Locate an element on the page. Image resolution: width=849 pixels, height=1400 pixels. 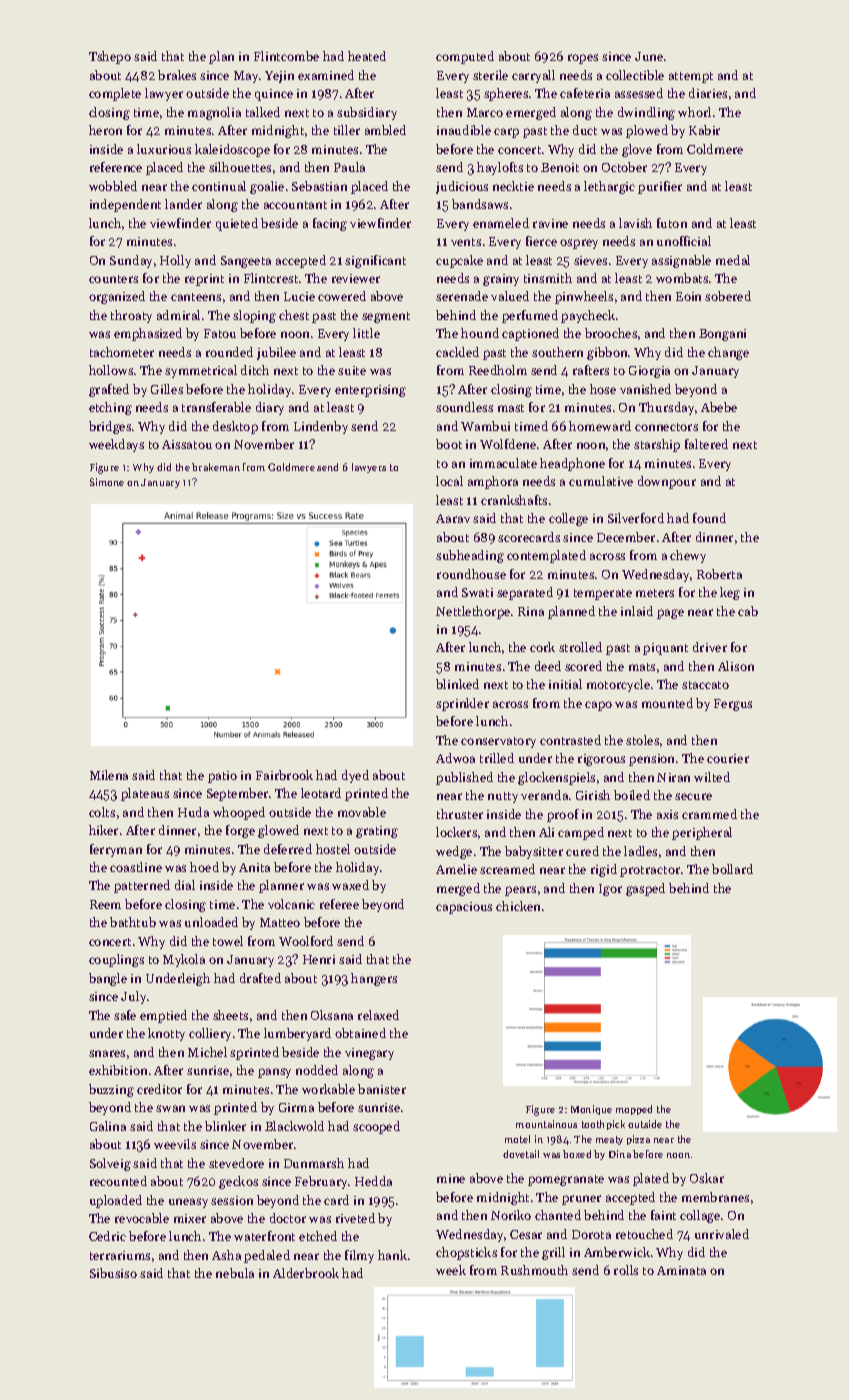
Eoin is located at coordinates (688, 296).
